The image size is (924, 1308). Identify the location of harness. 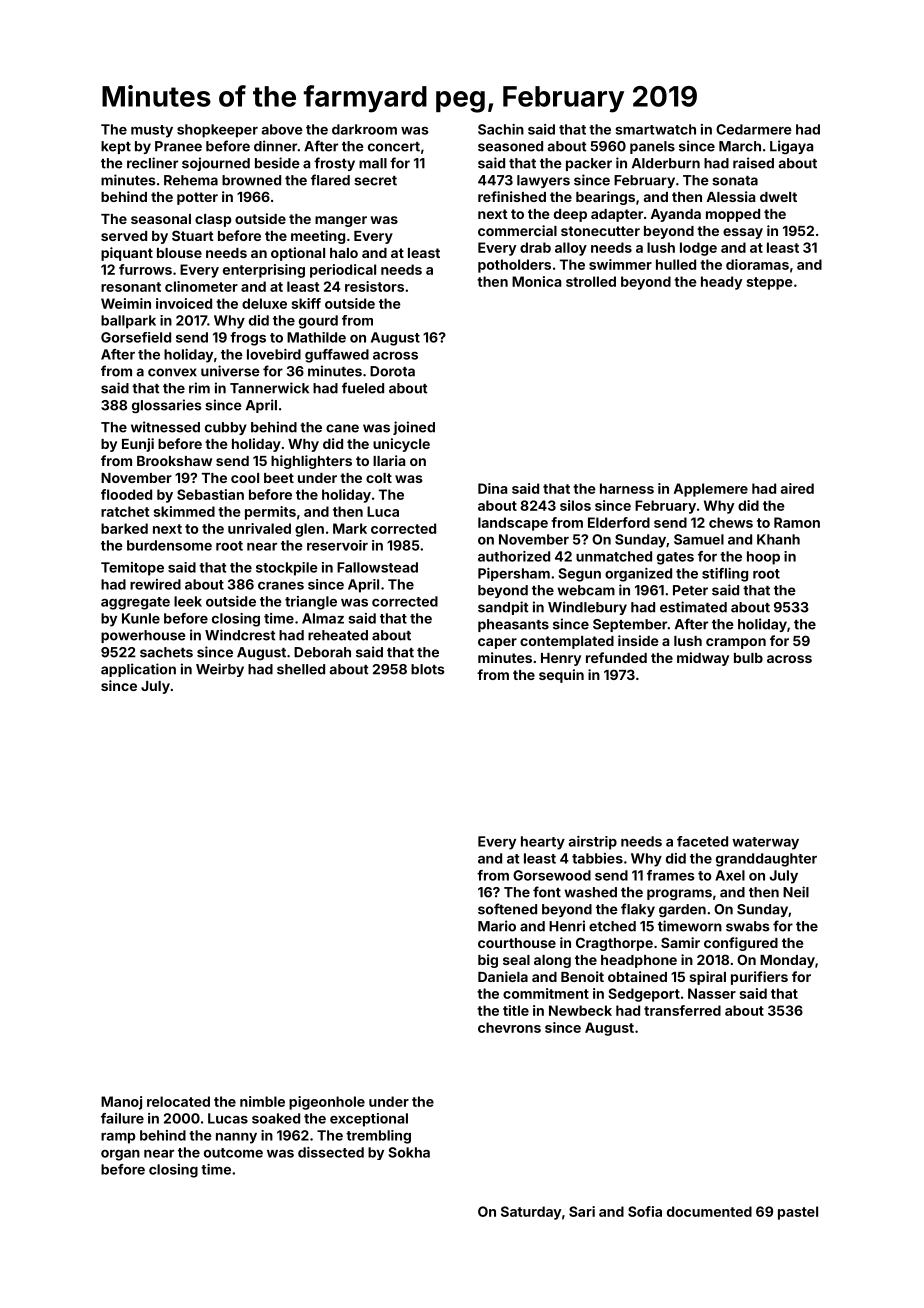
(627, 488).
